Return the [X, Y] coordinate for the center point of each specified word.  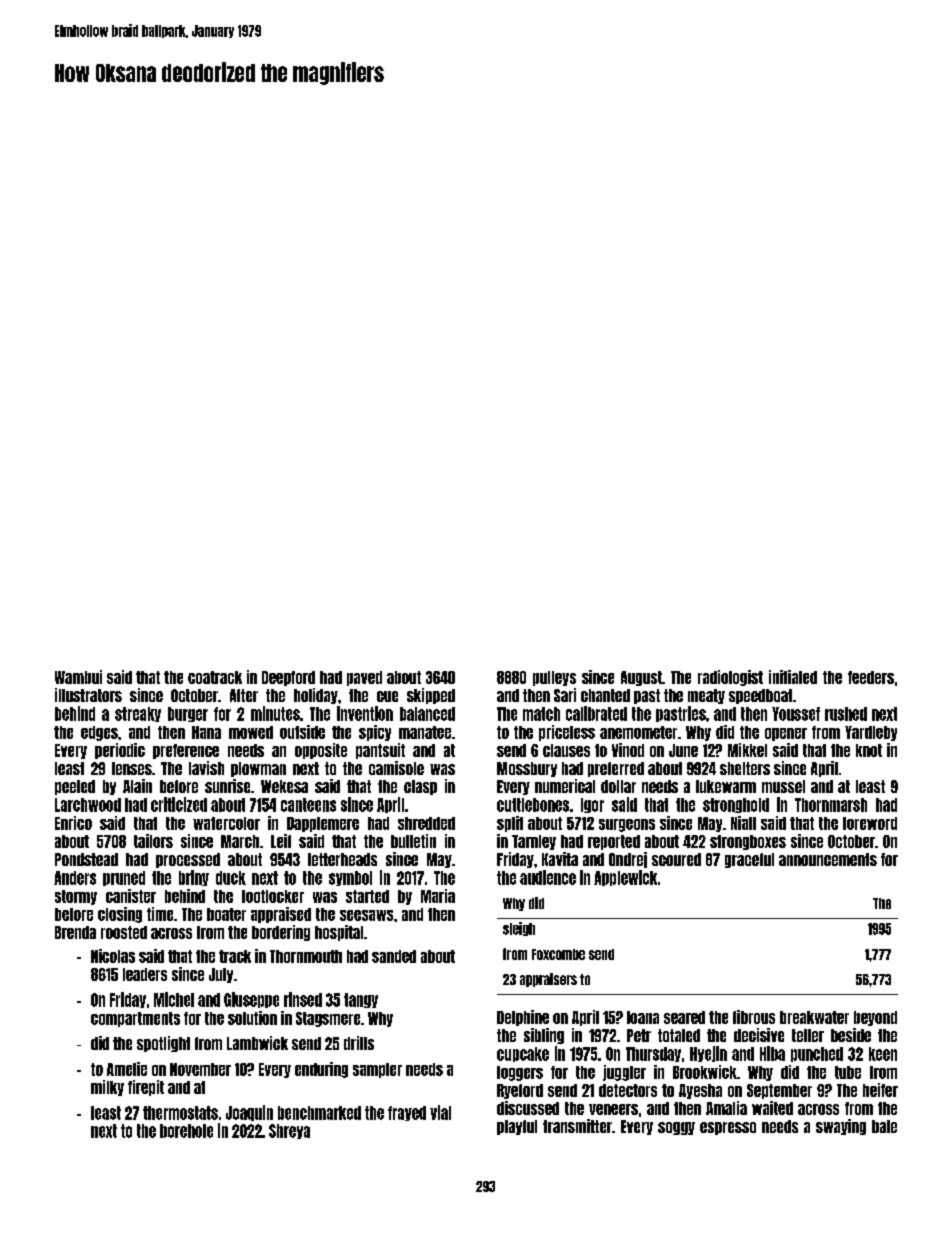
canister [131, 896]
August [641, 678]
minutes [275, 713]
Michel [174, 999]
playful [517, 1127]
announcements [828, 859]
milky [107, 1088]
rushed [846, 714]
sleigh [519, 929]
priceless [567, 733]
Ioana [643, 1017]
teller [808, 1035]
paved [364, 678]
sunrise [227, 786]
